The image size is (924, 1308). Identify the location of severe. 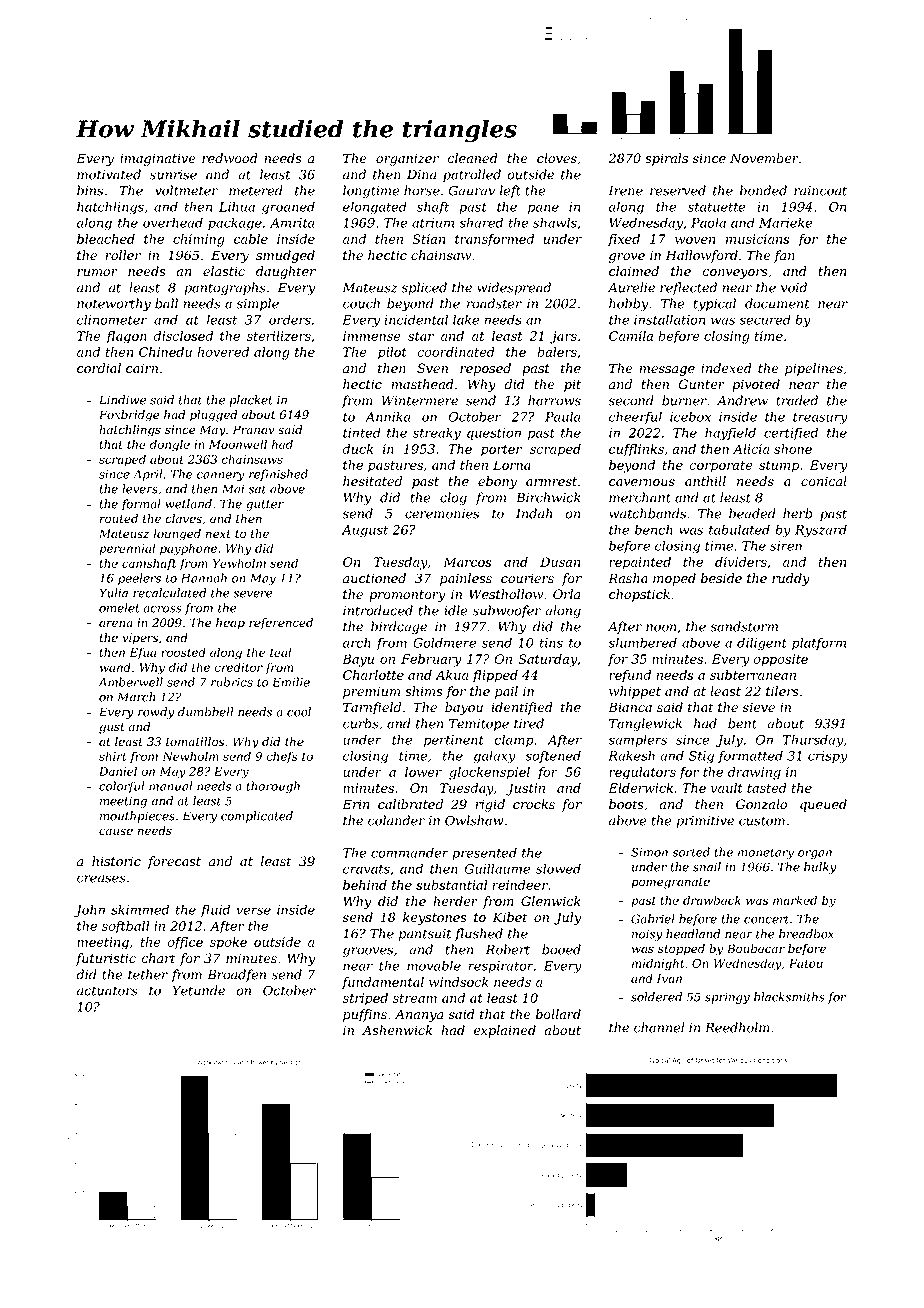
(253, 594).
